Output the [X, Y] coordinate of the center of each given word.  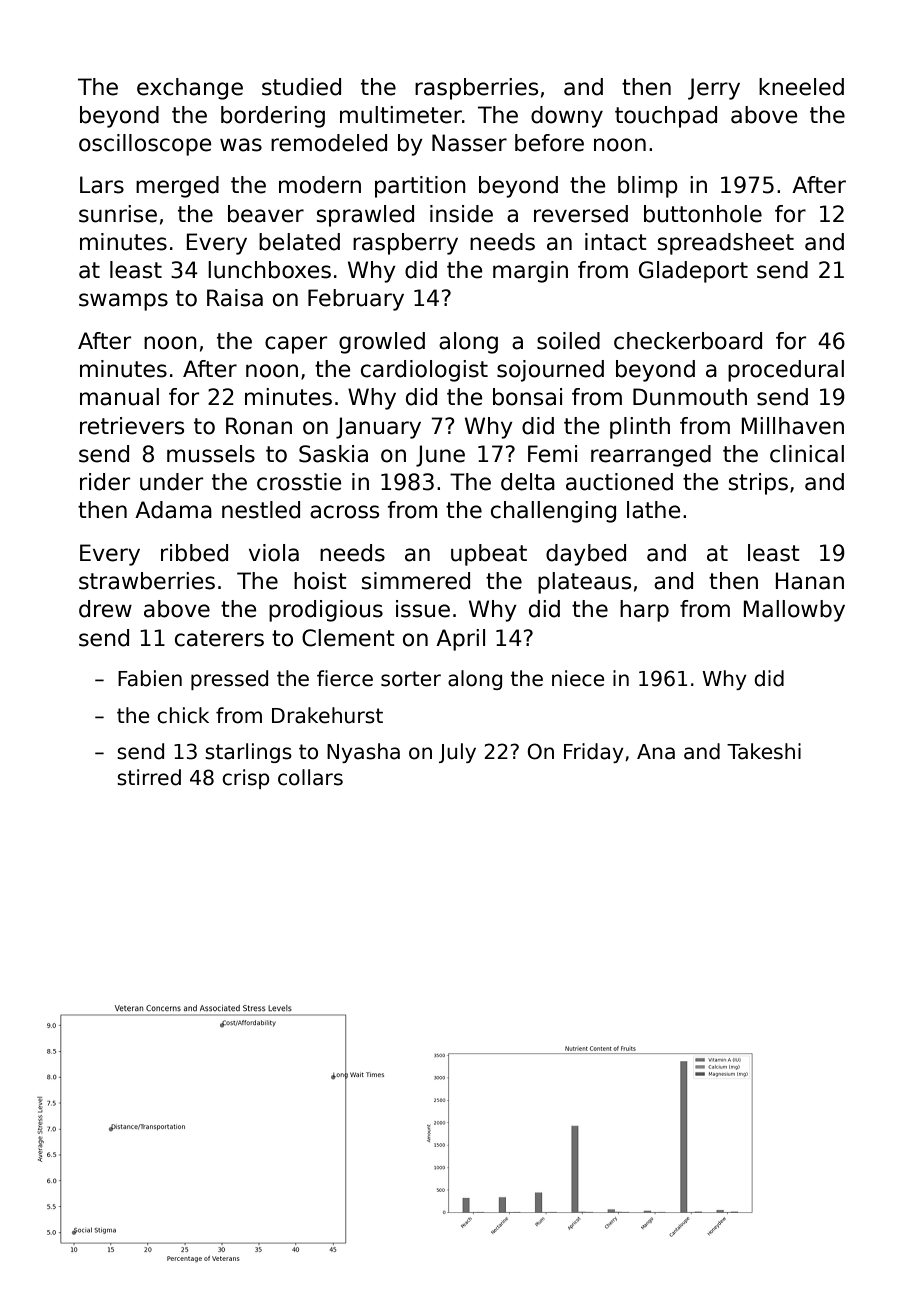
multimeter [401, 115]
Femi [552, 454]
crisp [246, 779]
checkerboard [688, 341]
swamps [123, 302]
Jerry [714, 89]
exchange [190, 89]
